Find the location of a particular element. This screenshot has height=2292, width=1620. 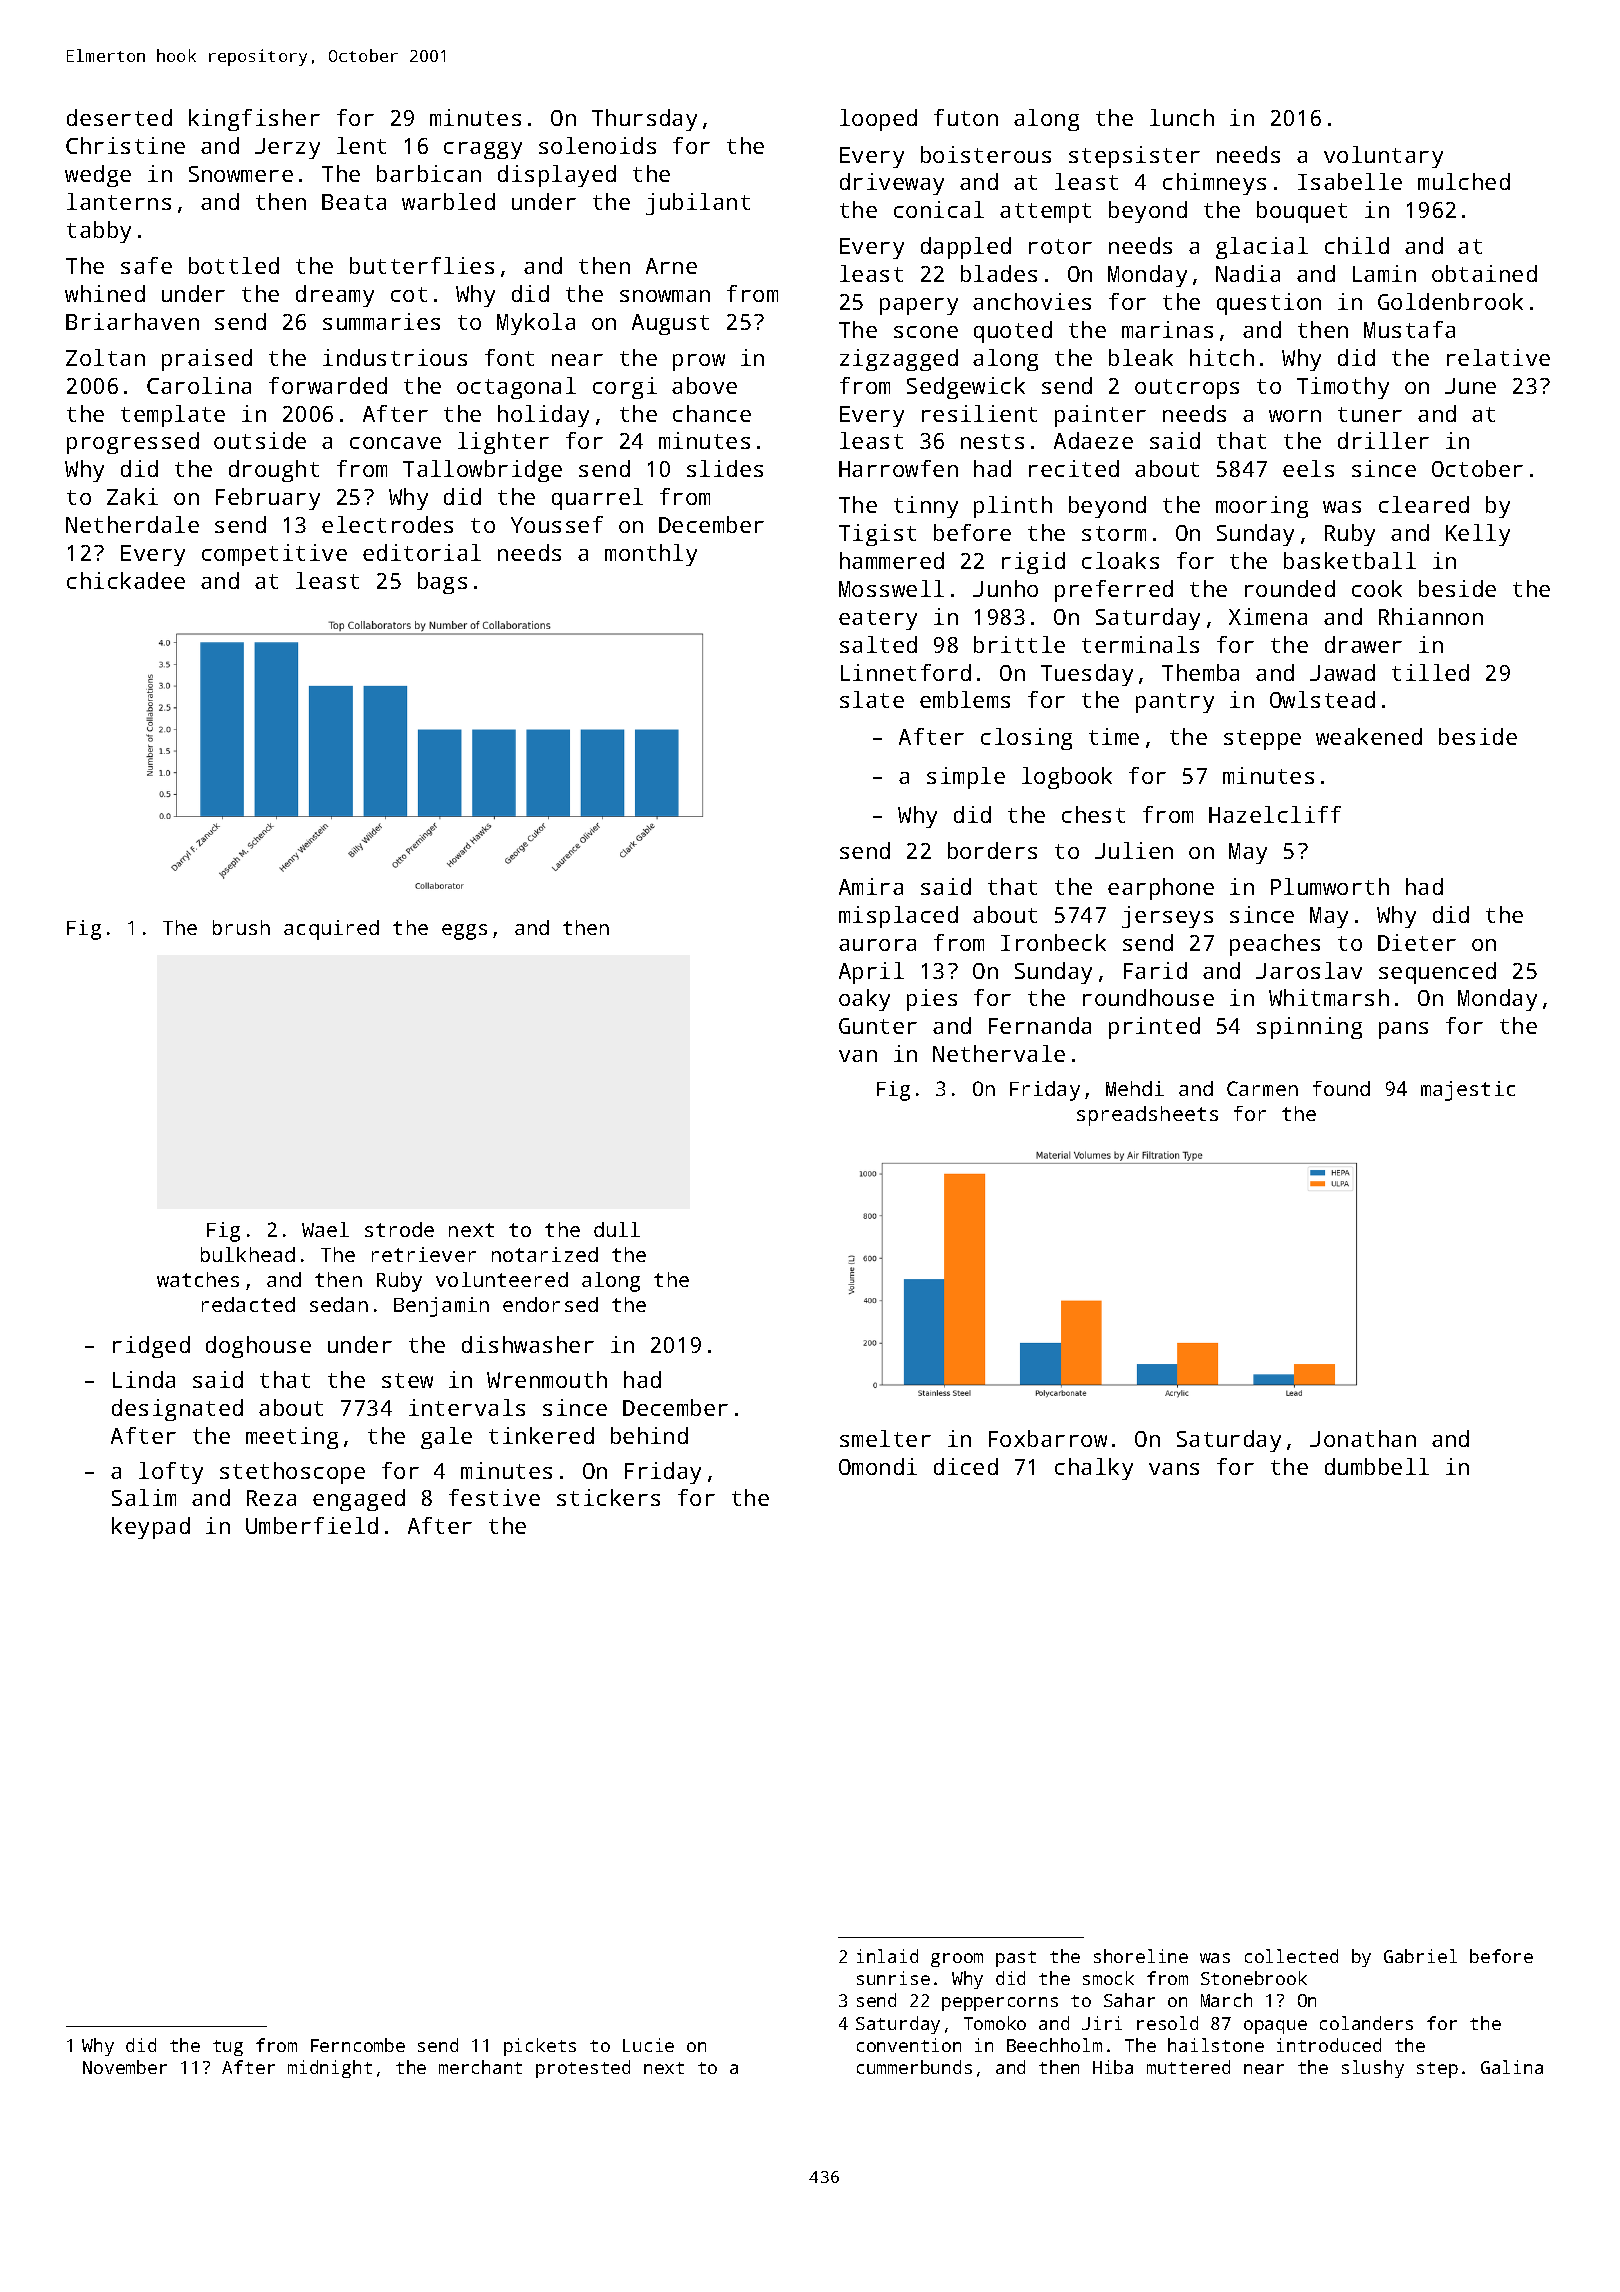

acquired is located at coordinates (331, 930).
